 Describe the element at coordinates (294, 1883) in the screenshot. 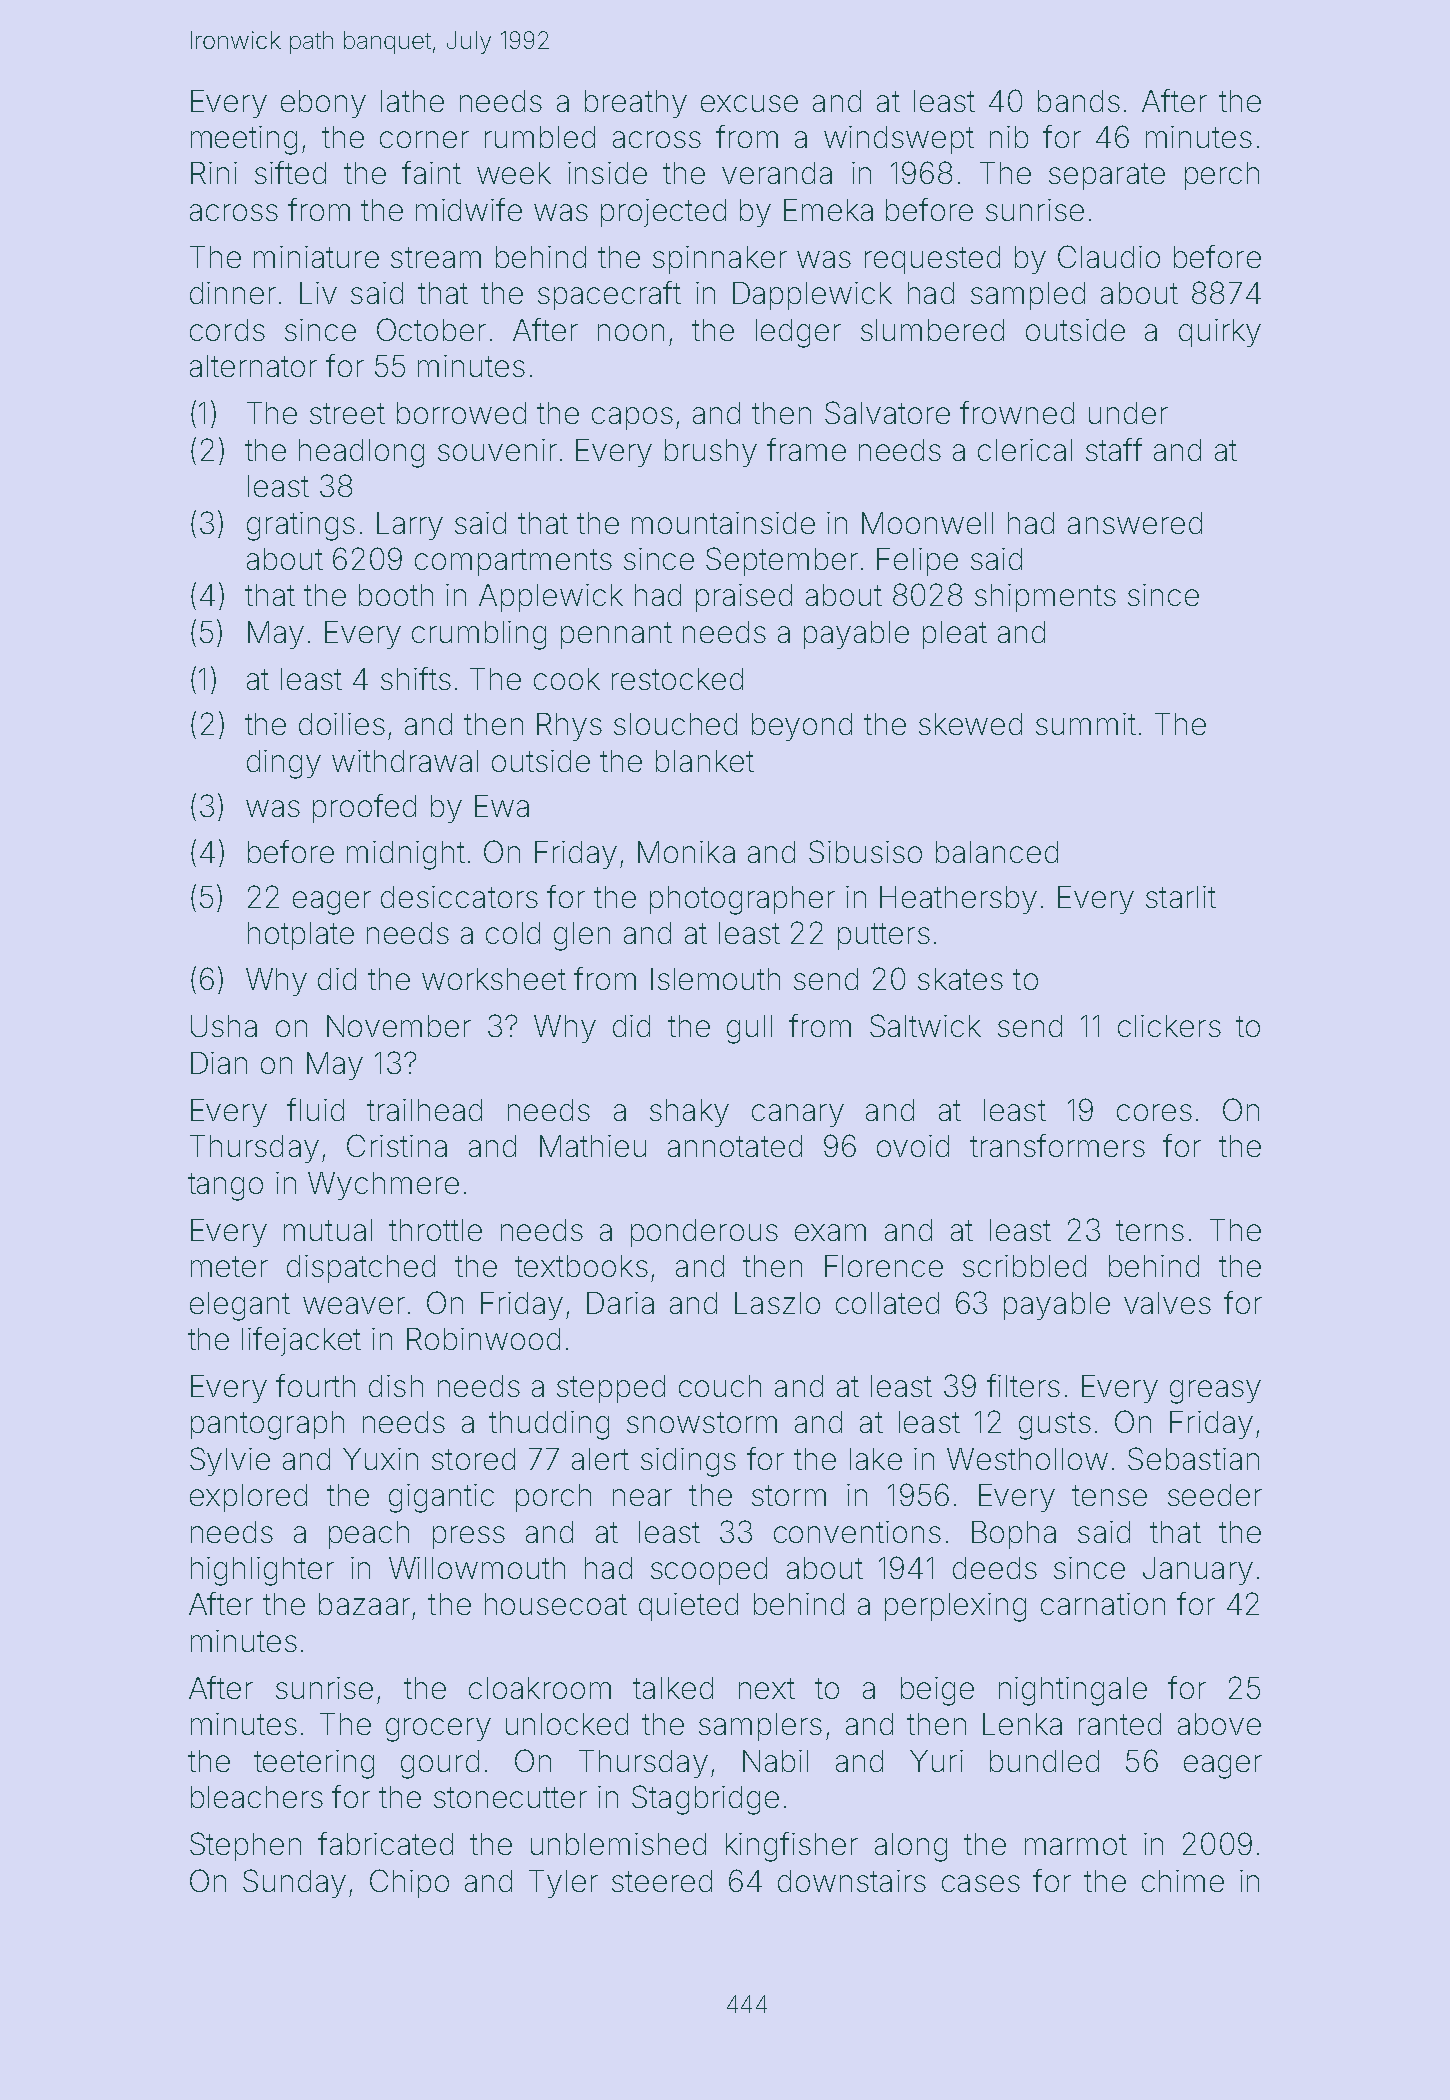

I see `Sunday` at that location.
